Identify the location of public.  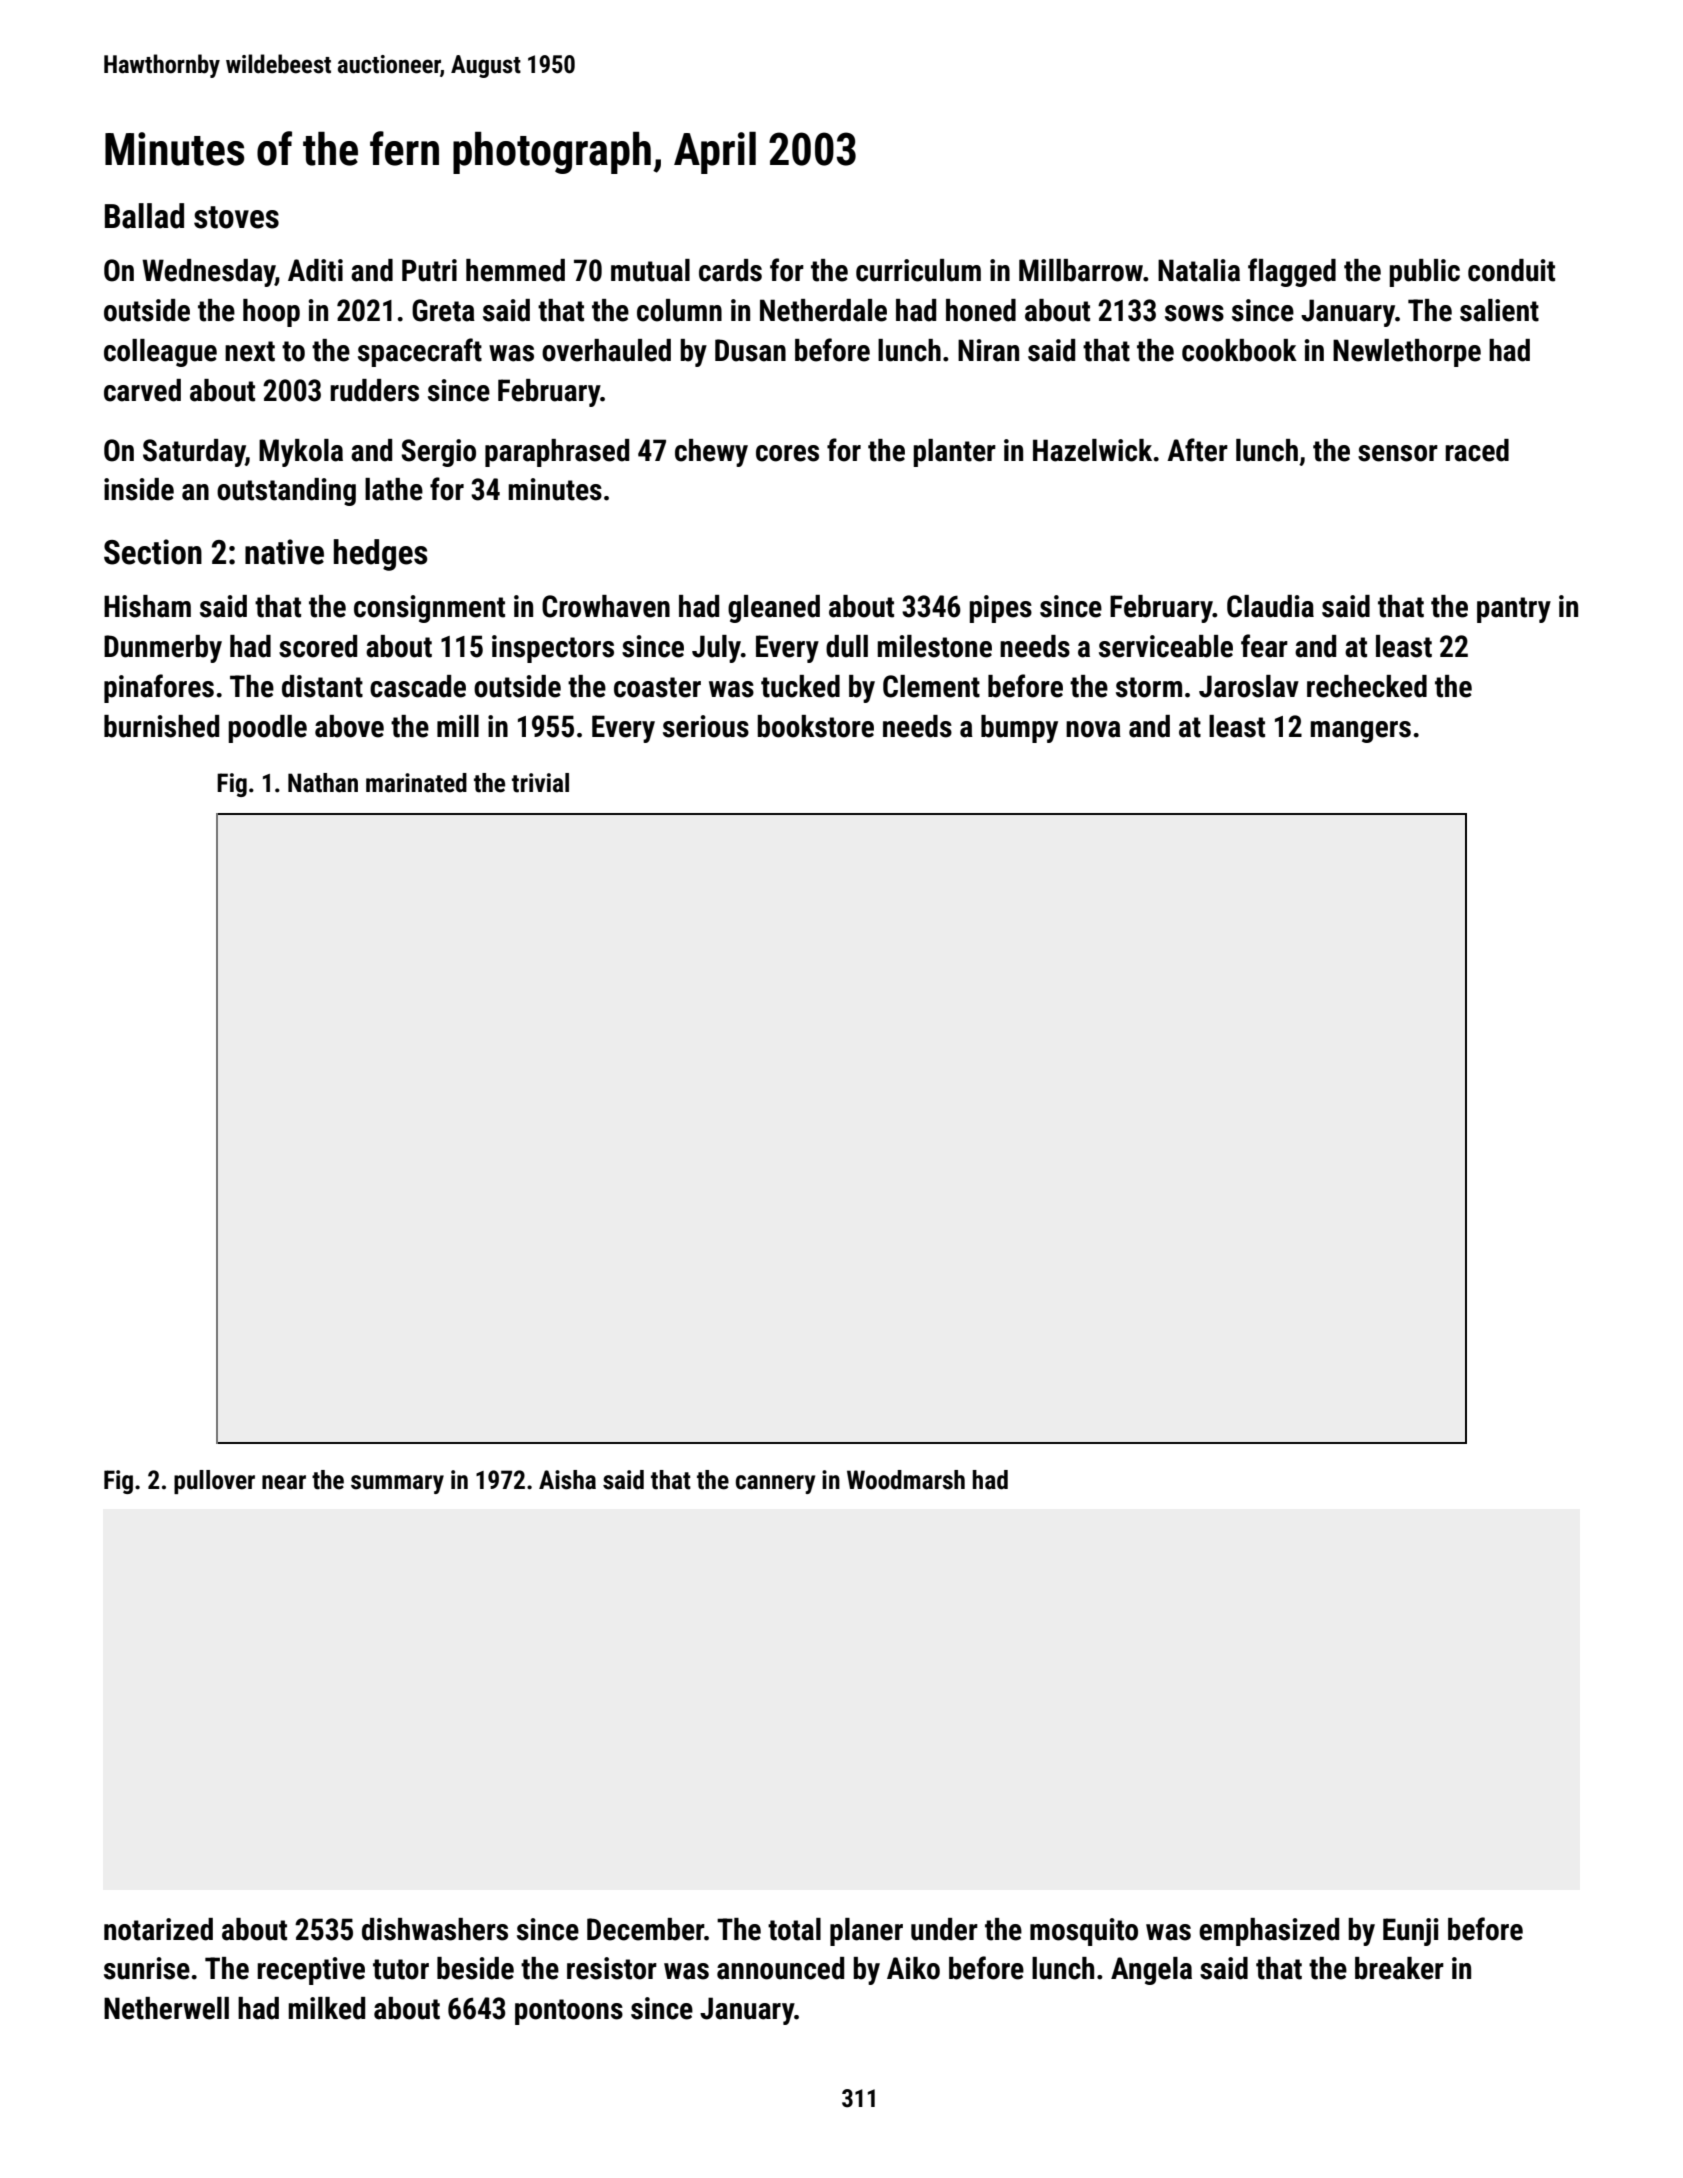
(1424, 273).
